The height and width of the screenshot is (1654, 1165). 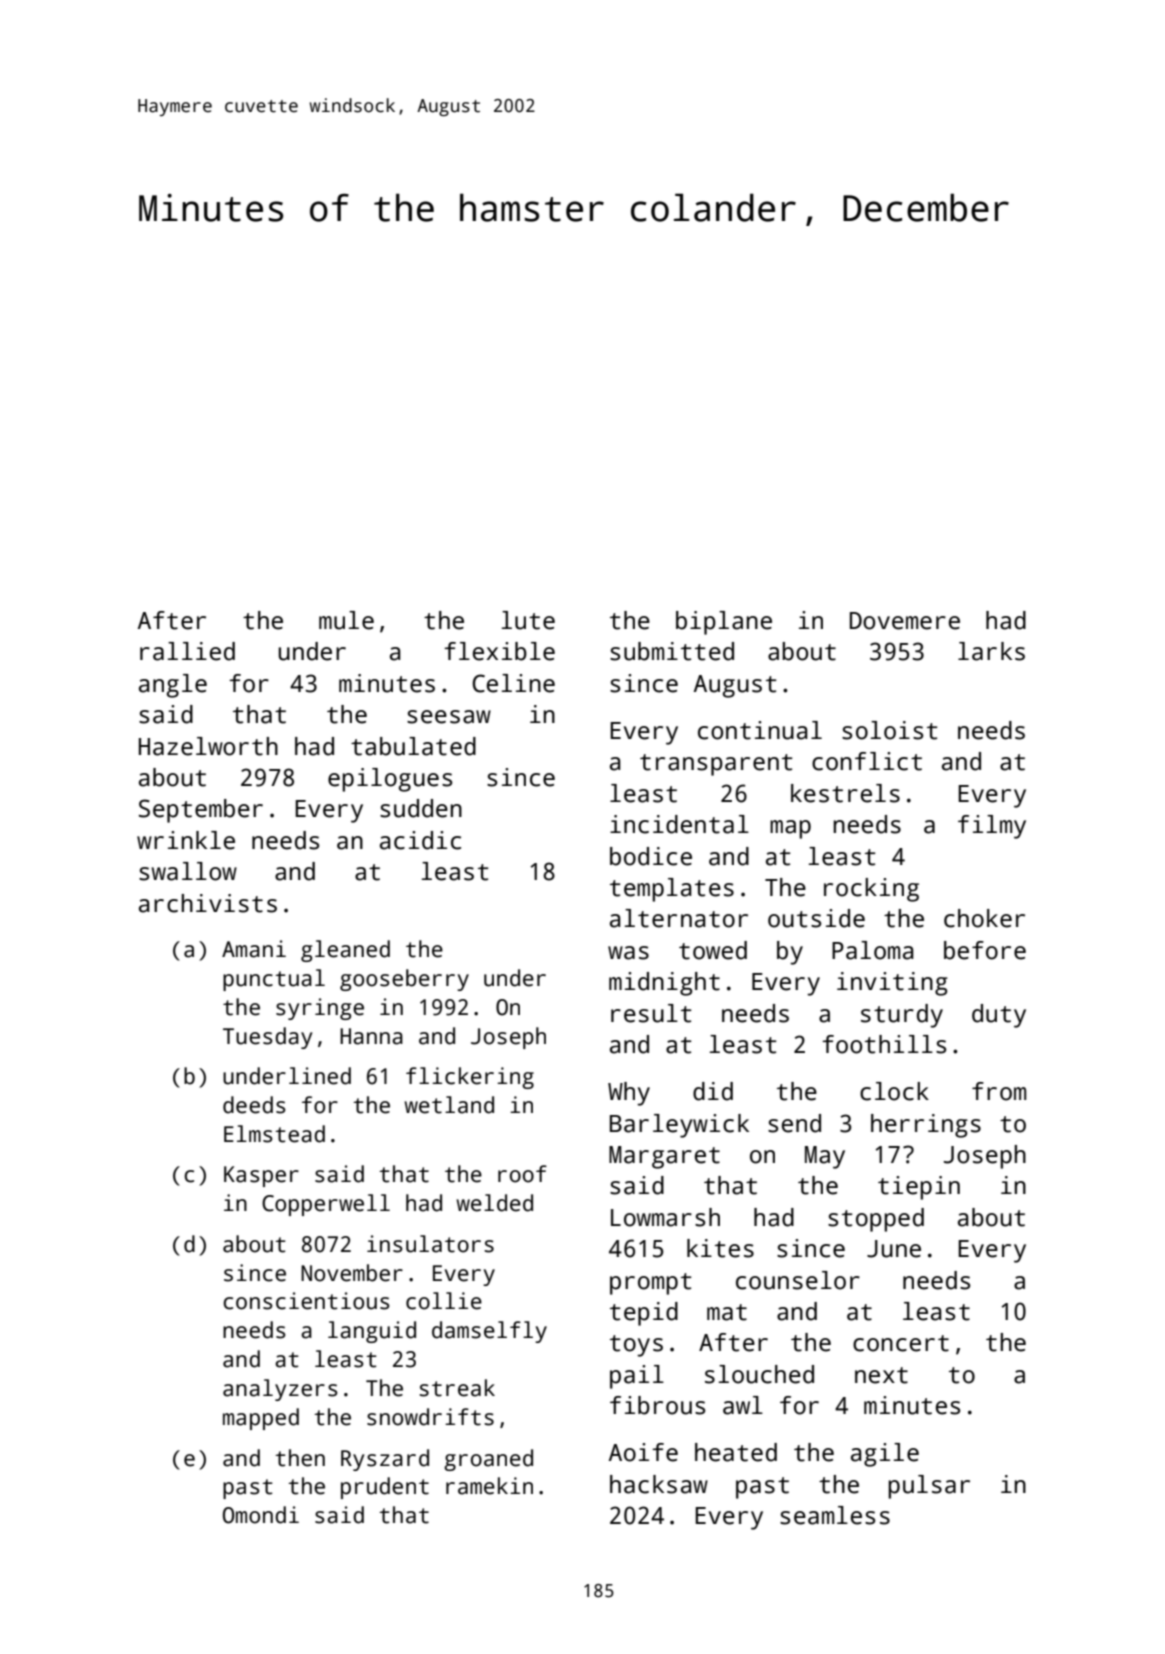 What do you see at coordinates (420, 840) in the screenshot?
I see `acidic` at bounding box center [420, 840].
